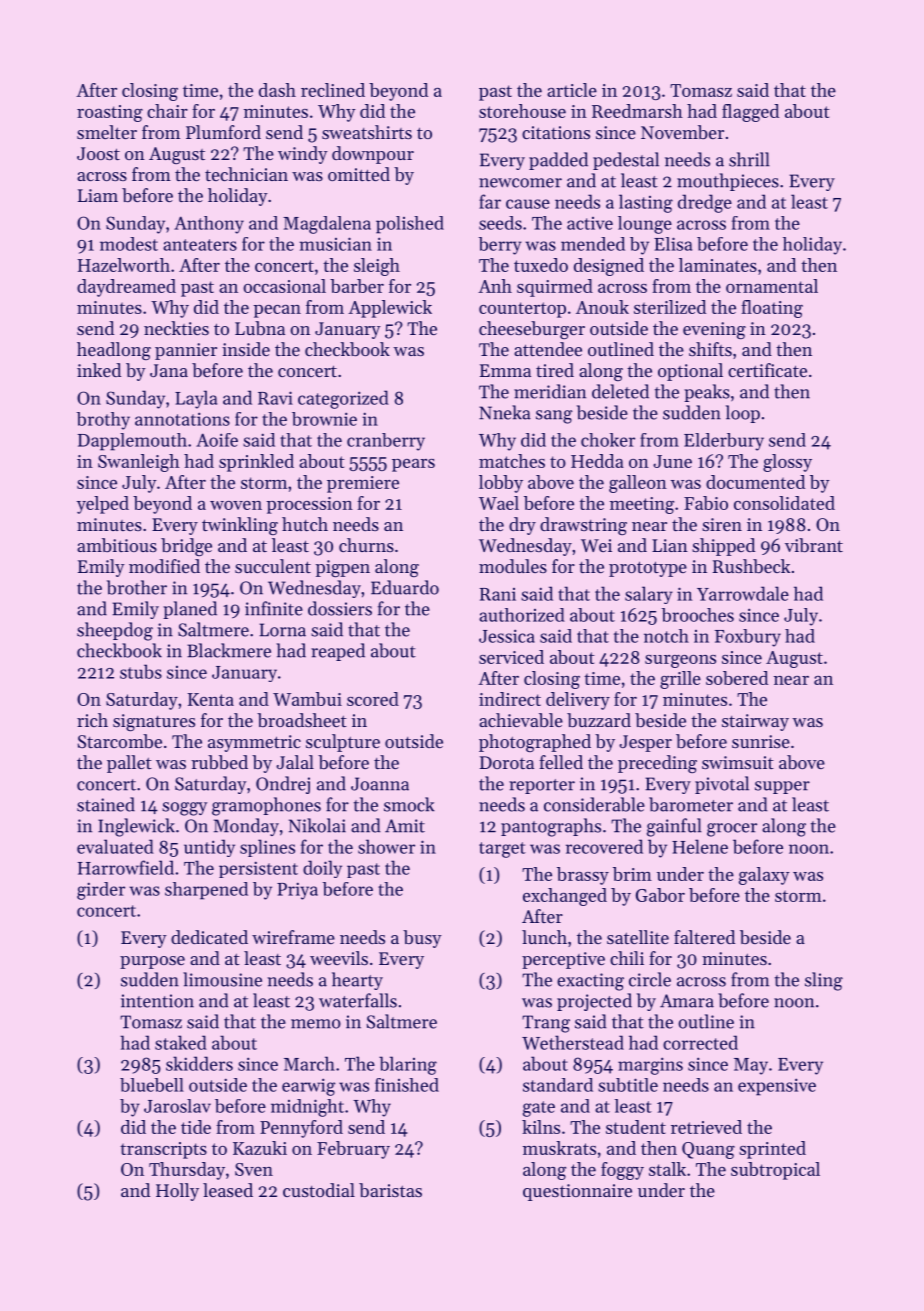 This screenshot has height=1311, width=924. I want to click on retrieved, so click(706, 1127).
